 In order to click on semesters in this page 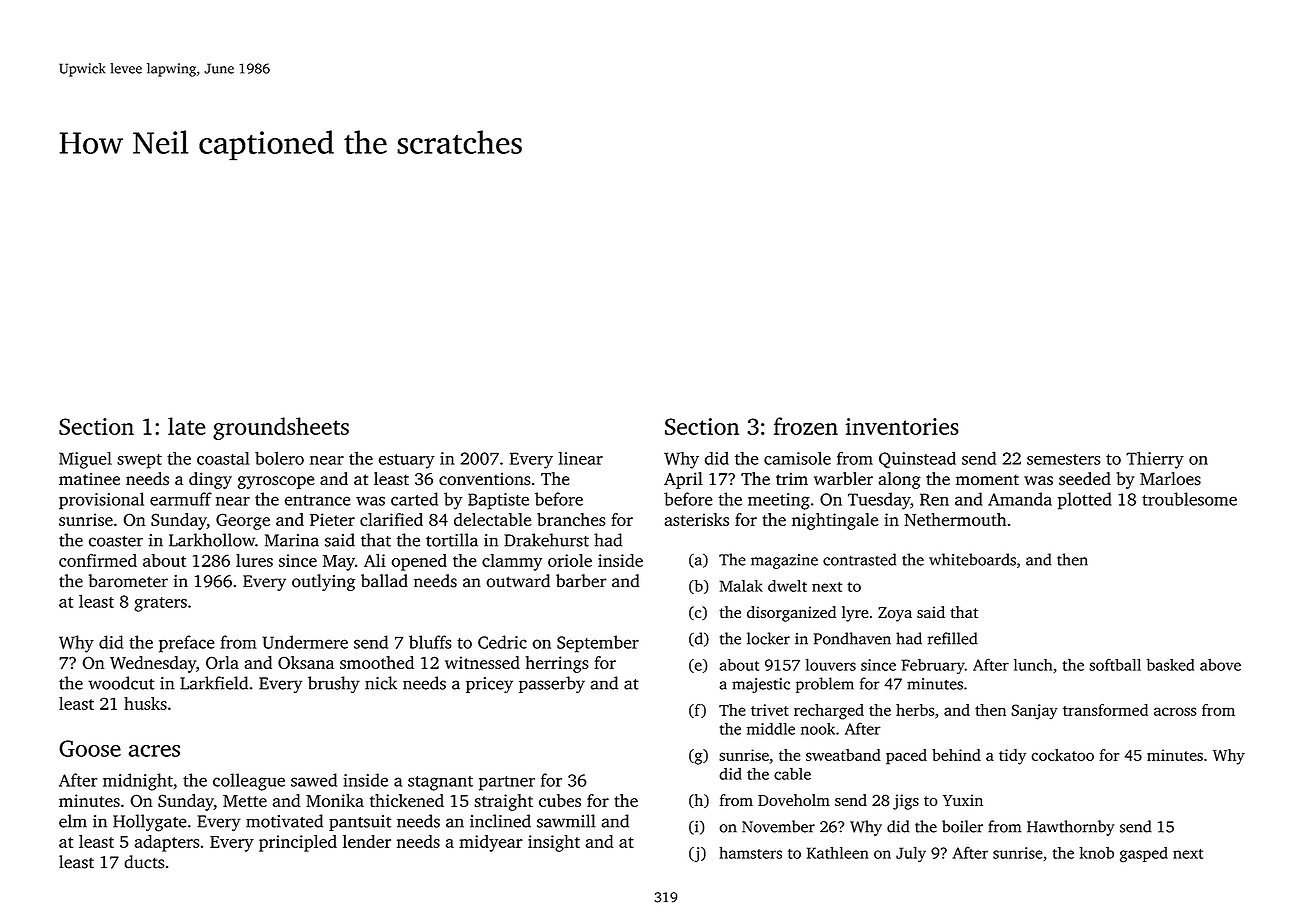, I will do `click(1063, 459)`.
